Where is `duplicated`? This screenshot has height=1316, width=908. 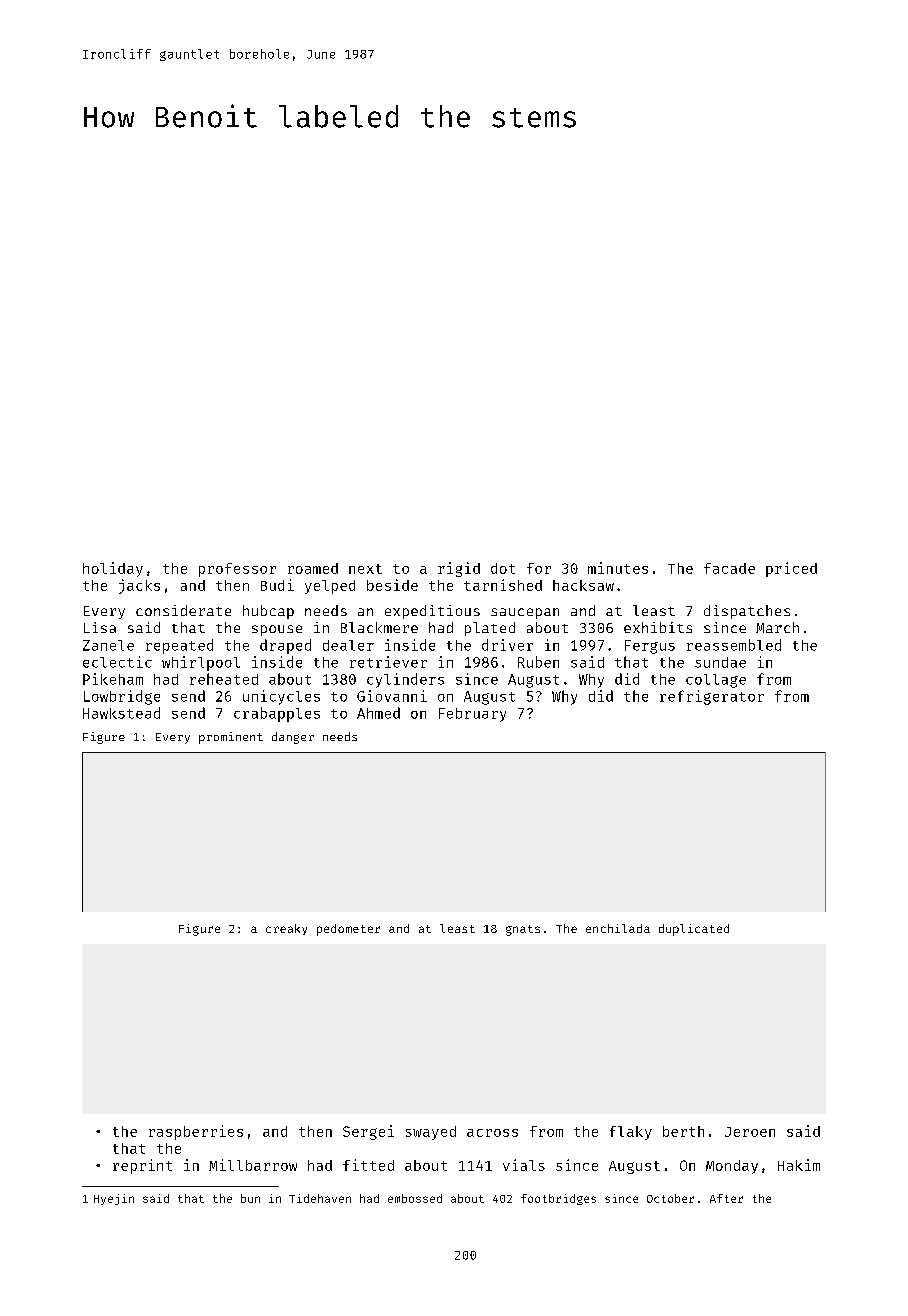 duplicated is located at coordinates (694, 930).
